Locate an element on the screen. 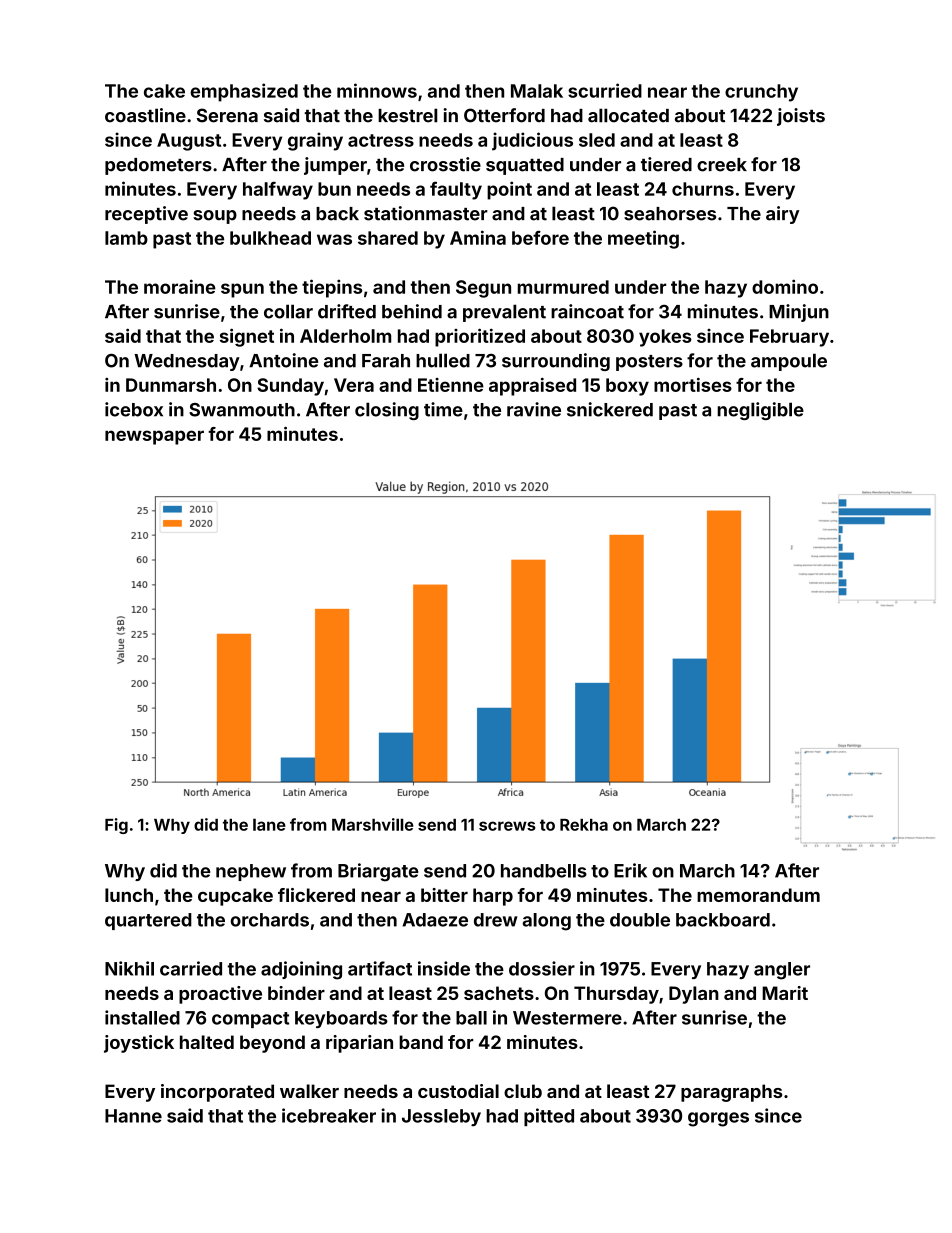  memorandum is located at coordinates (758, 895).
